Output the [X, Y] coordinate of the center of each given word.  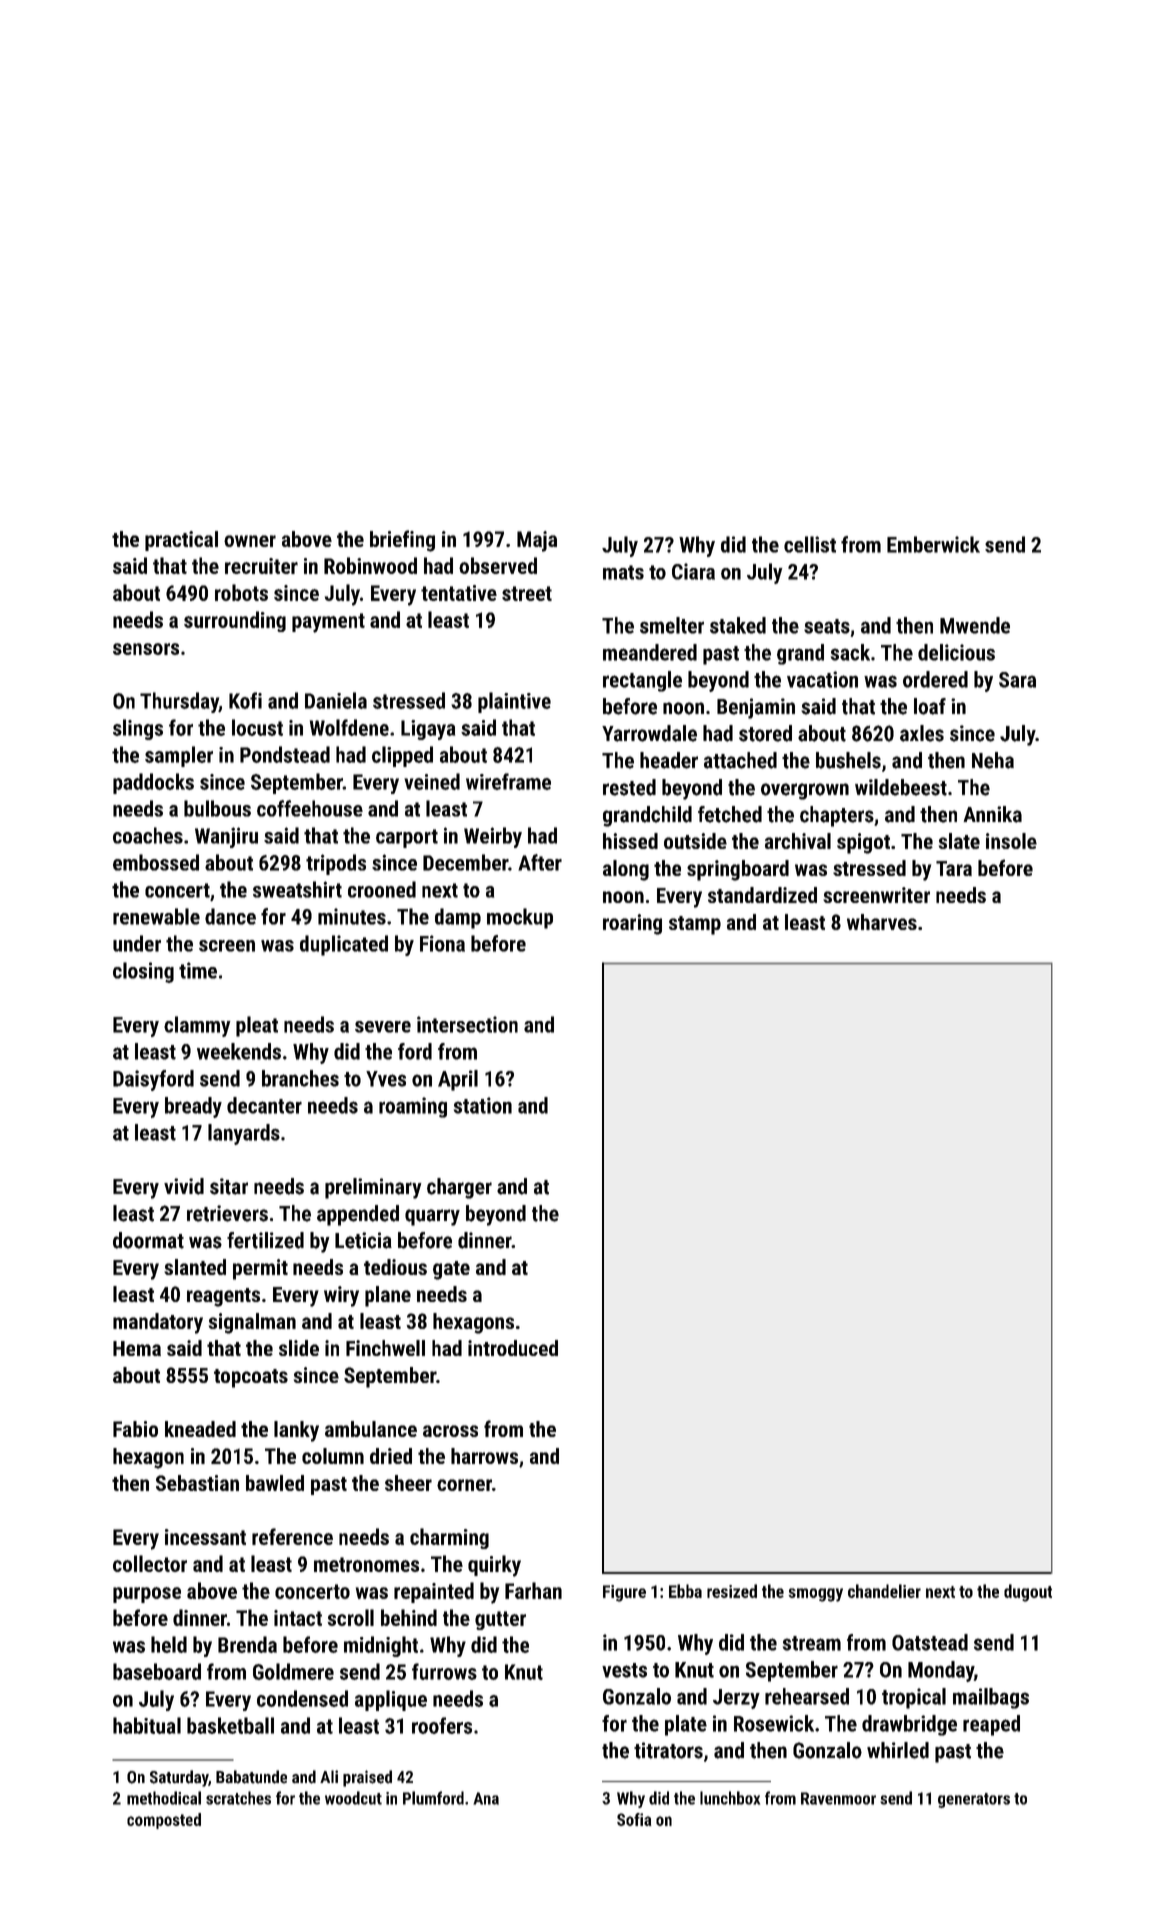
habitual [147, 1725]
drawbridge [909, 1725]
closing [143, 972]
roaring [632, 924]
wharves [882, 922]
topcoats [251, 1378]
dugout [1028, 1593]
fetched [730, 814]
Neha [993, 760]
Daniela [336, 700]
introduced [513, 1348]
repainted [434, 1592]
